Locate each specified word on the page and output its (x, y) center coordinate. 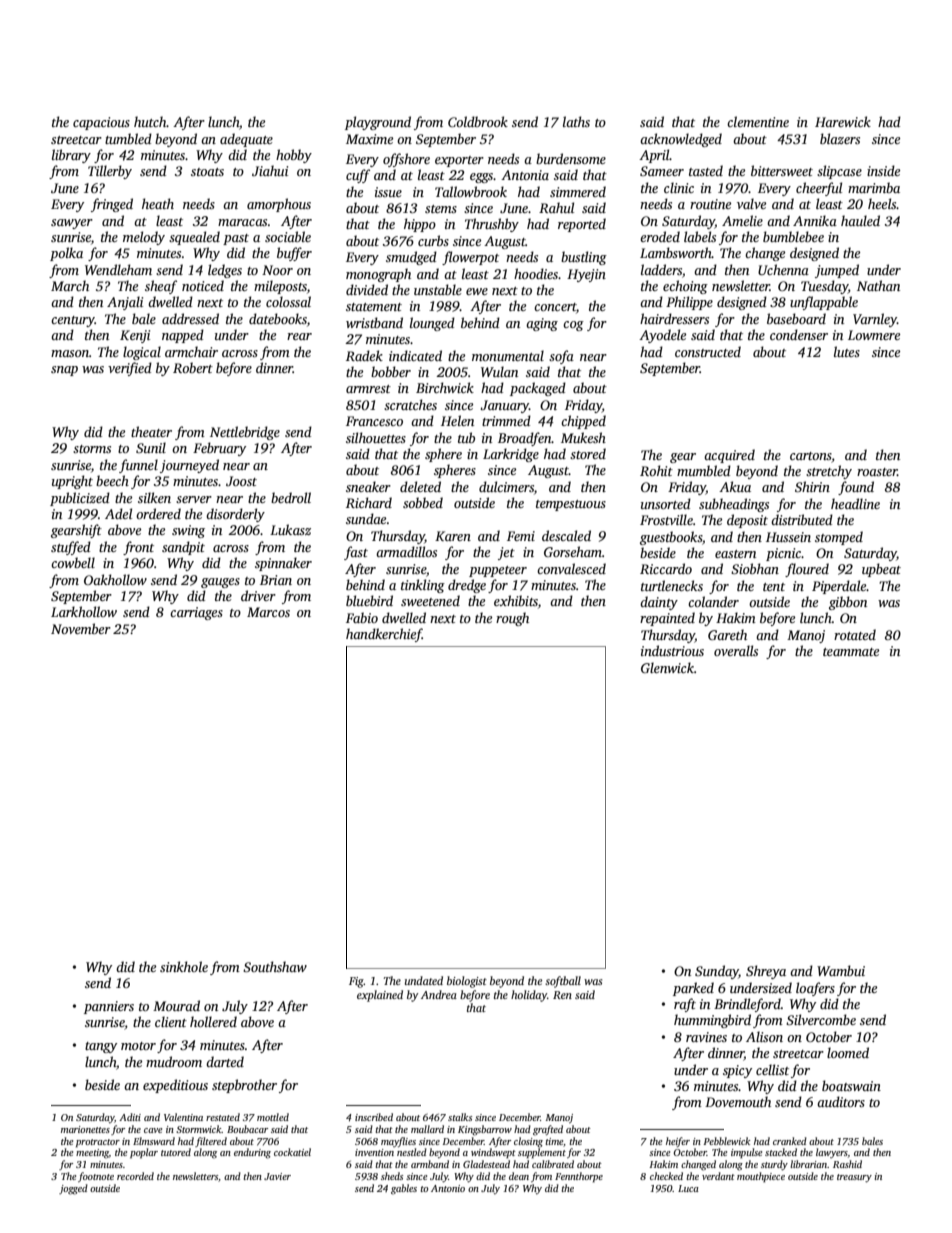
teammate (851, 652)
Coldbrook (478, 121)
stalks (460, 1117)
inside (883, 170)
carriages (196, 613)
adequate (246, 140)
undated (424, 980)
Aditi (130, 1117)
